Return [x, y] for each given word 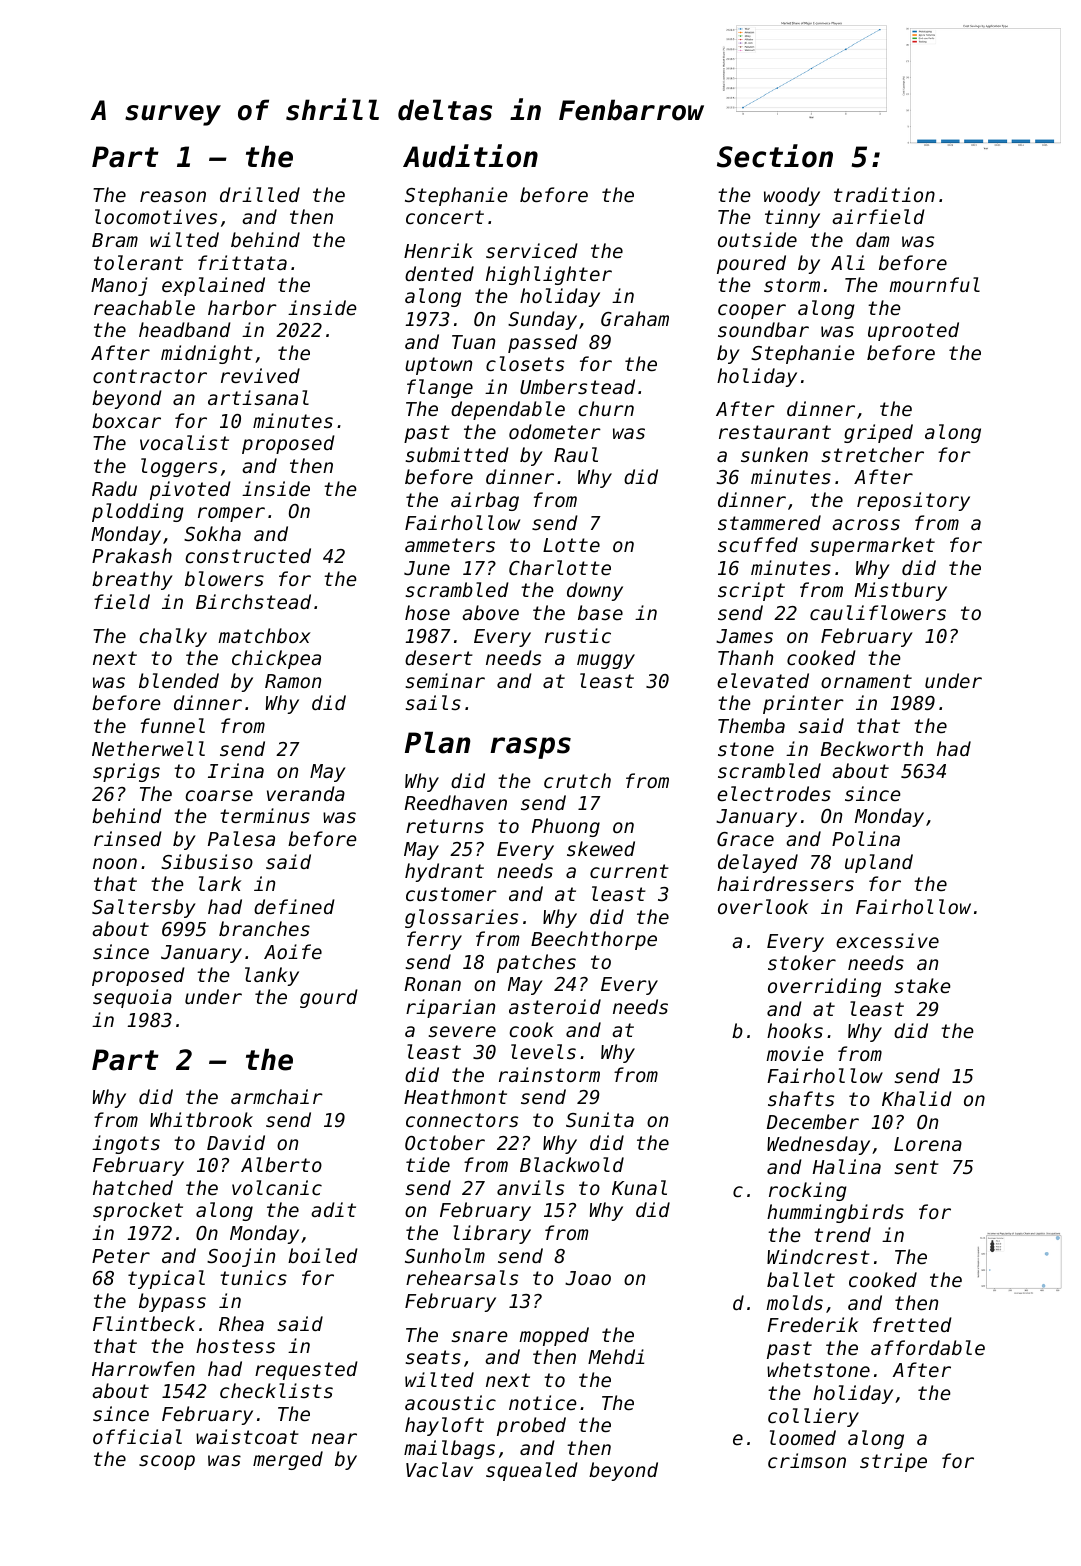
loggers [179, 467]
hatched [133, 1187]
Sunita [600, 1119]
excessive [887, 940]
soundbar [763, 329]
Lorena [928, 1144]
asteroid [555, 1006]
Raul [576, 454]
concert [445, 217]
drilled [260, 194]
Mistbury [901, 591]
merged [288, 1460]
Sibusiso [207, 861]
